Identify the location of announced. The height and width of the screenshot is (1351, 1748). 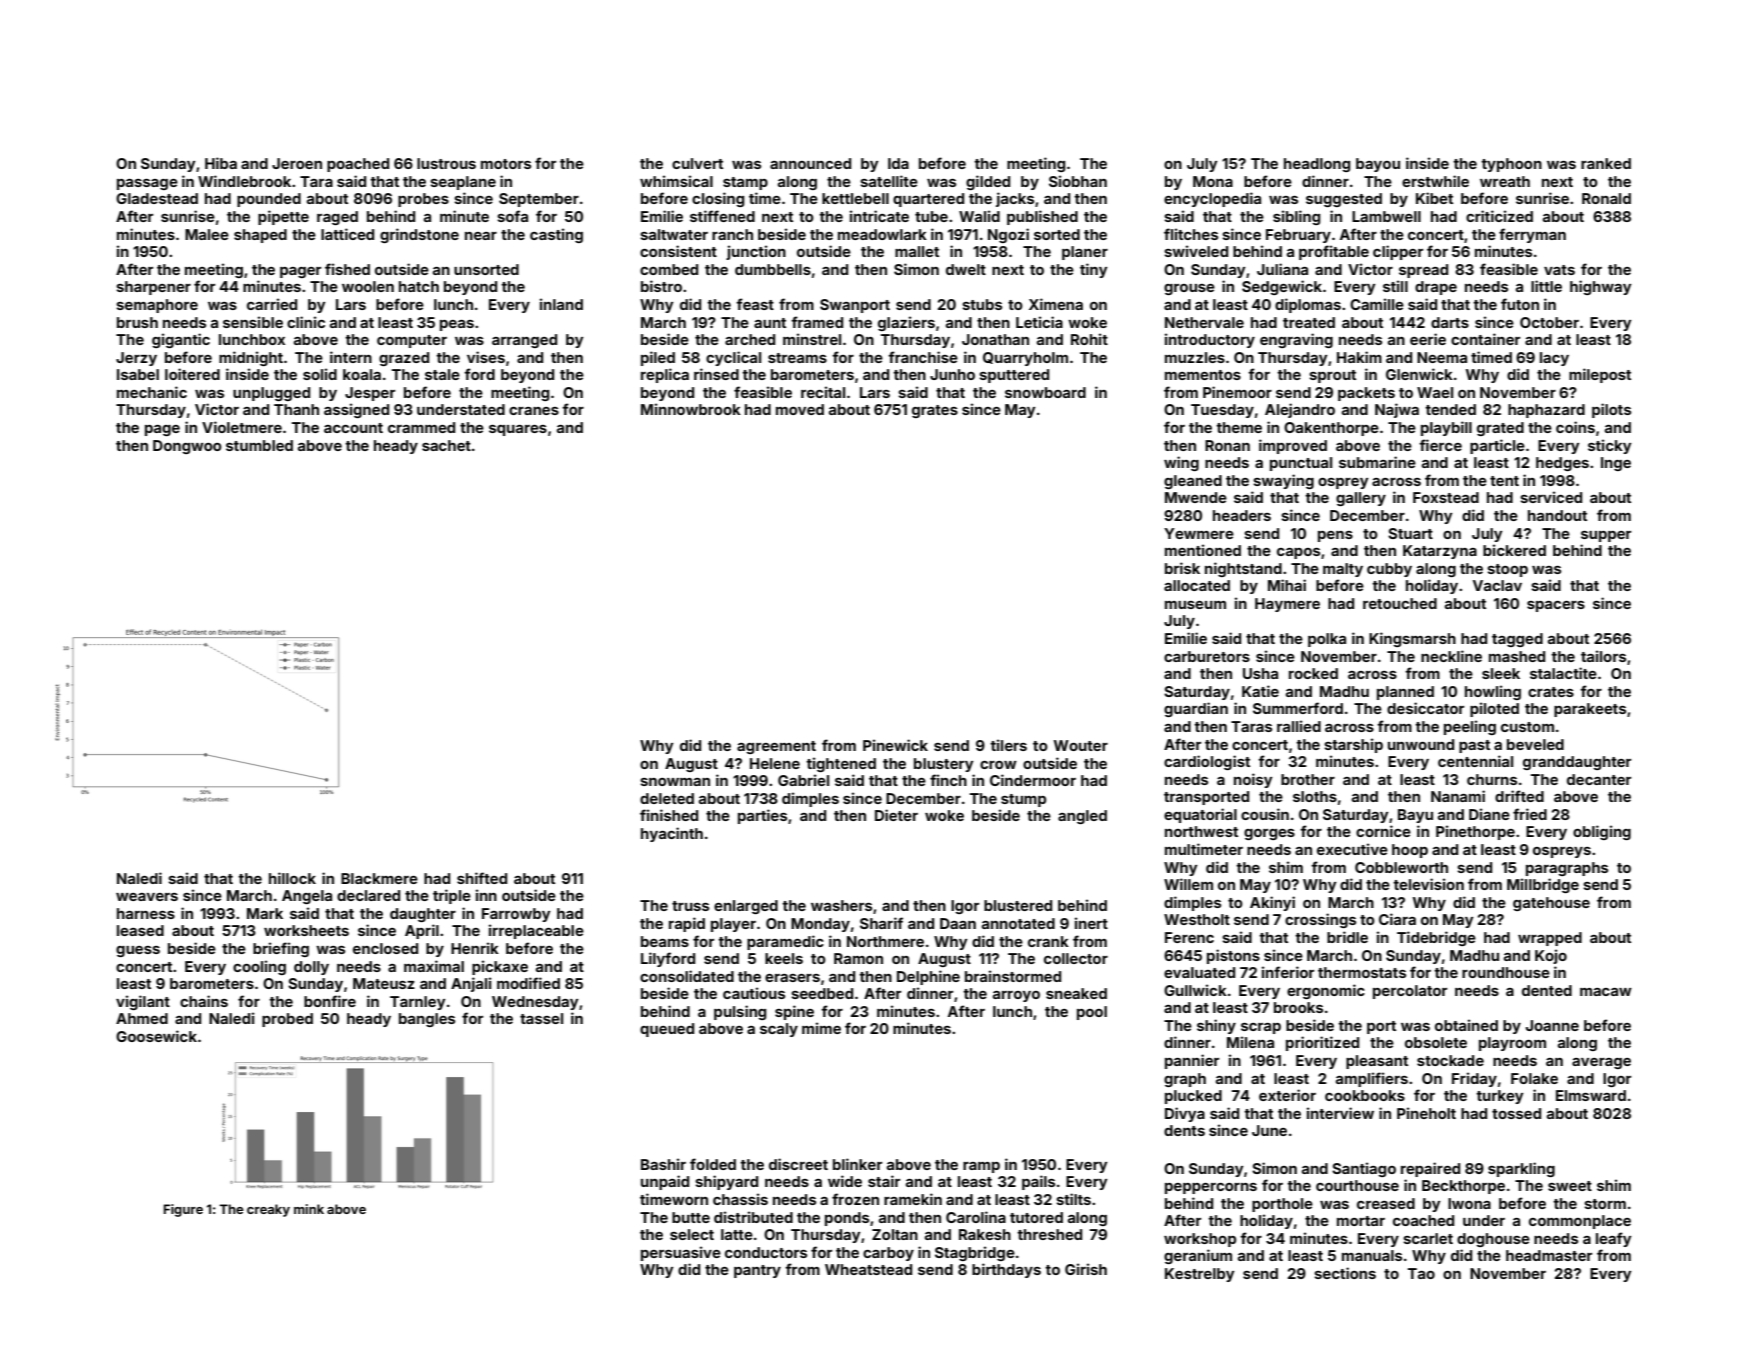
(810, 163).
